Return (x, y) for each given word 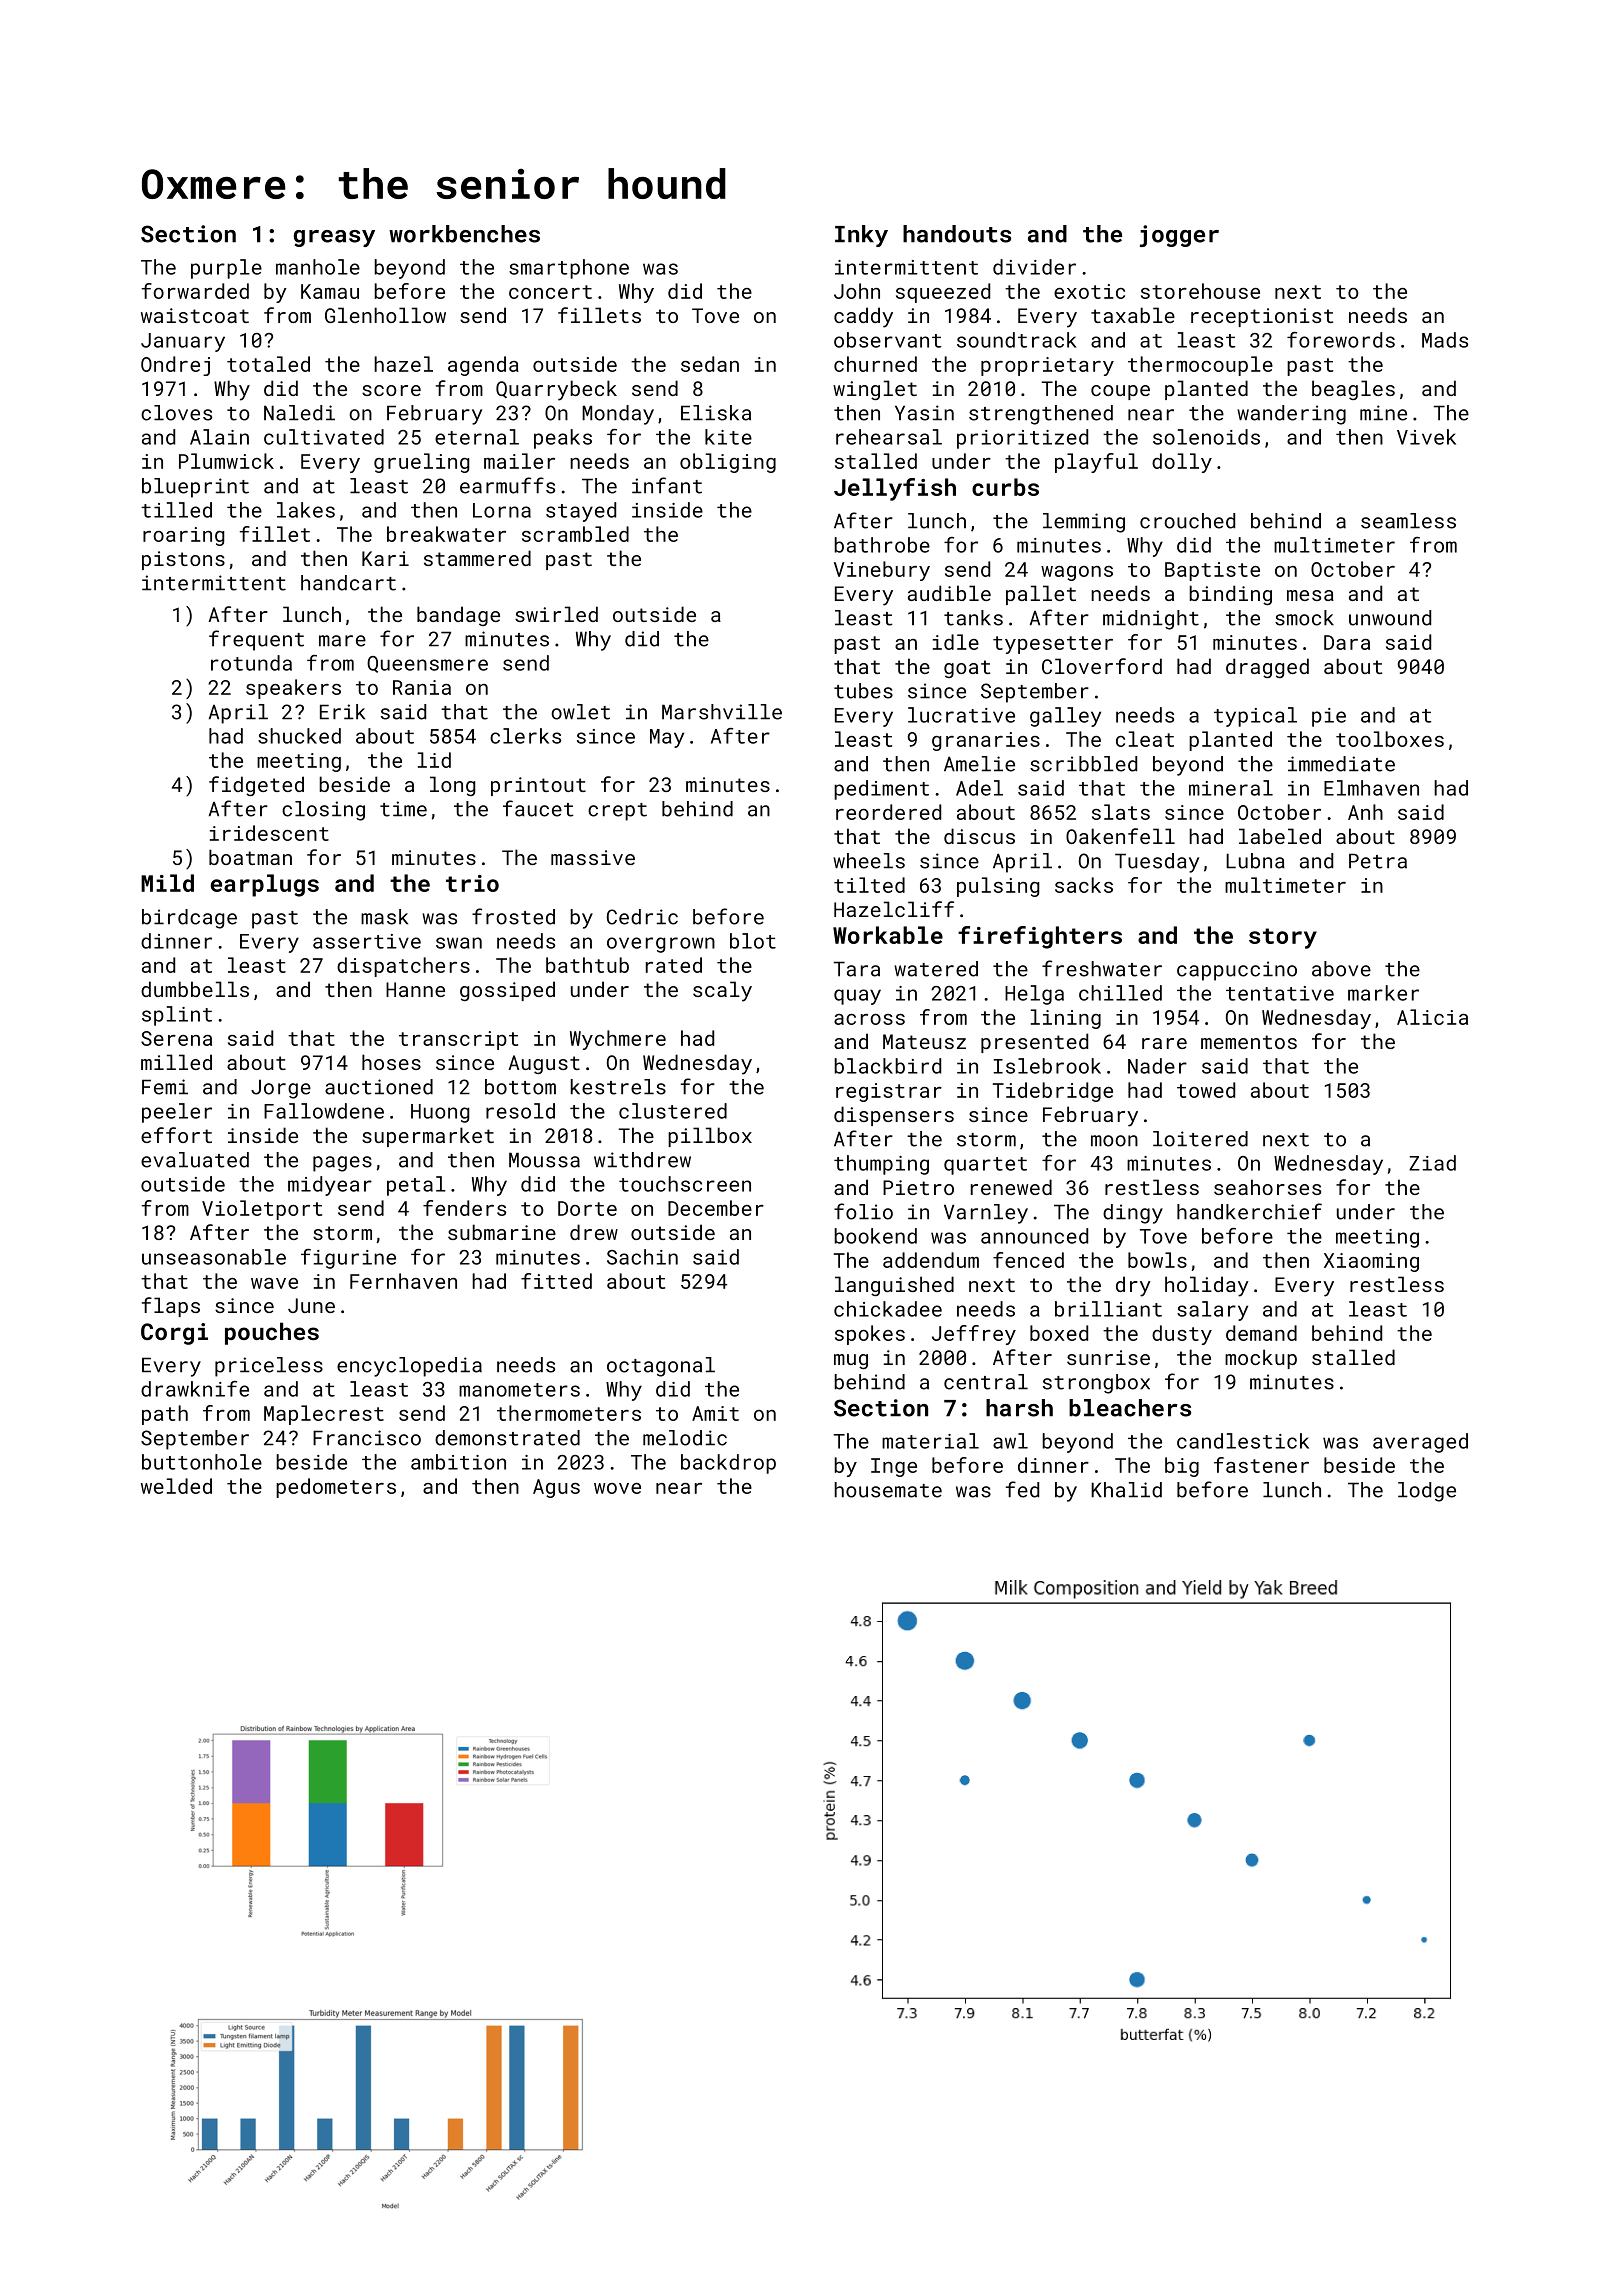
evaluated (195, 1160)
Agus (556, 1488)
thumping (881, 1165)
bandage (458, 616)
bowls (1157, 1260)
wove (617, 1488)
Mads (1445, 340)
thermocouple (1200, 366)
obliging (728, 463)
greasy (334, 238)
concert (550, 292)
